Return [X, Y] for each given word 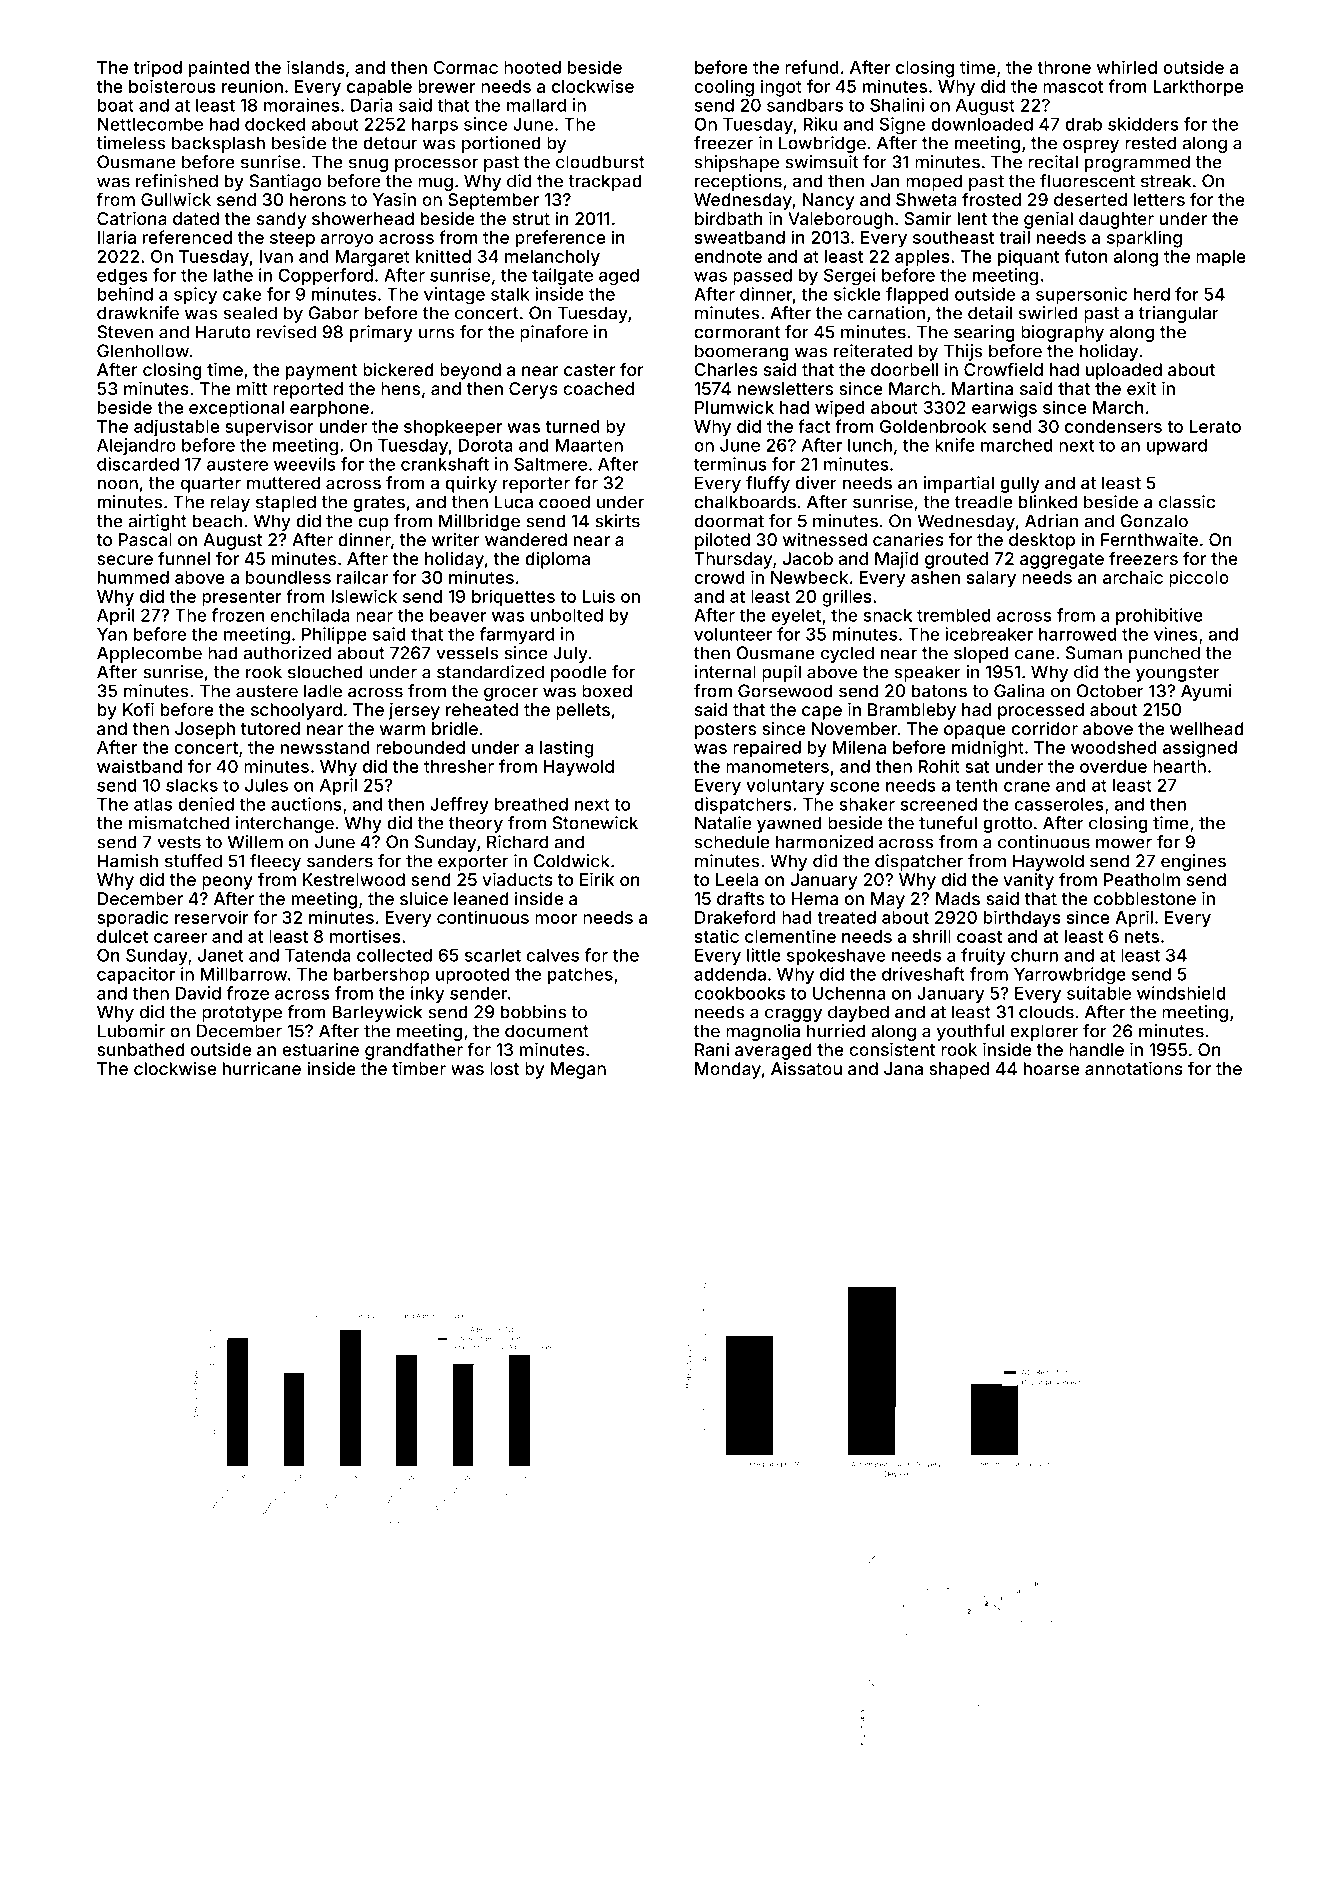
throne [1064, 67]
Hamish [128, 861]
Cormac [465, 67]
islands [316, 67]
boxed [607, 691]
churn [1034, 955]
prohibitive [1159, 616]
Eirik [597, 879]
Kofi [138, 709]
